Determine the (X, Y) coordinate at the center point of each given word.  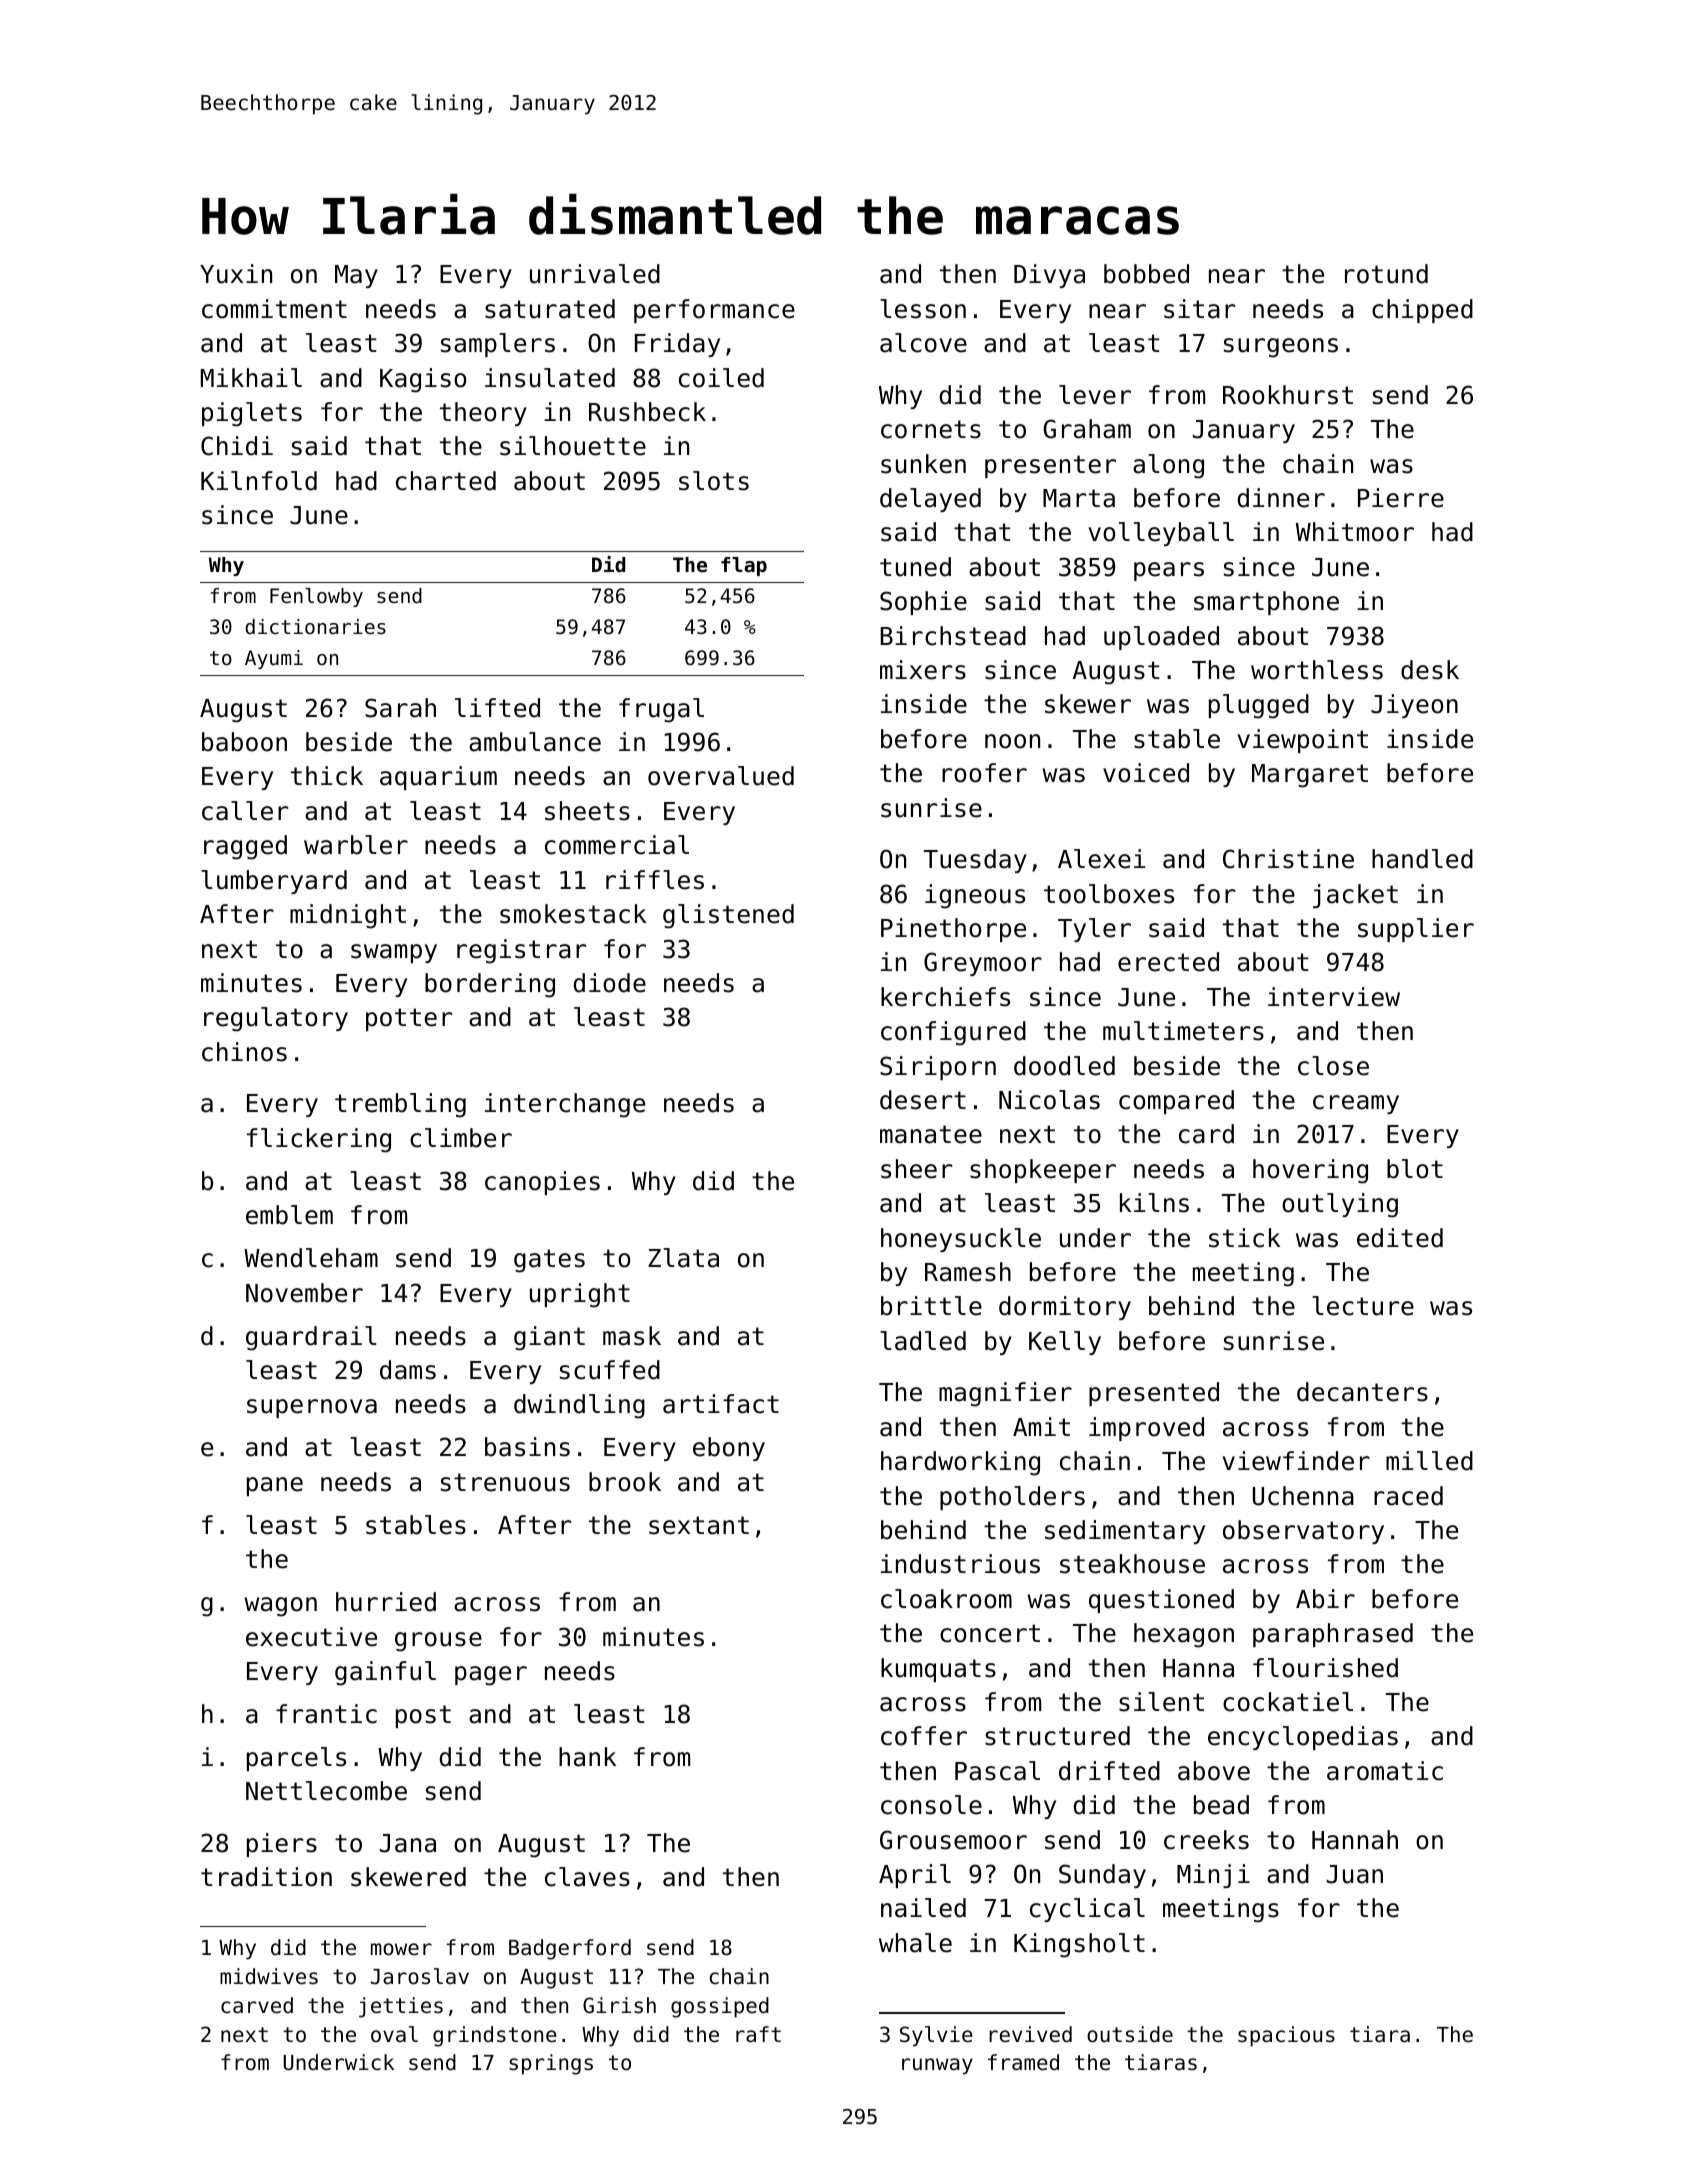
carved (257, 2005)
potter (409, 1019)
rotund (1386, 274)
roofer (984, 773)
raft (758, 2034)
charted (446, 481)
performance (714, 311)
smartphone (1266, 603)
